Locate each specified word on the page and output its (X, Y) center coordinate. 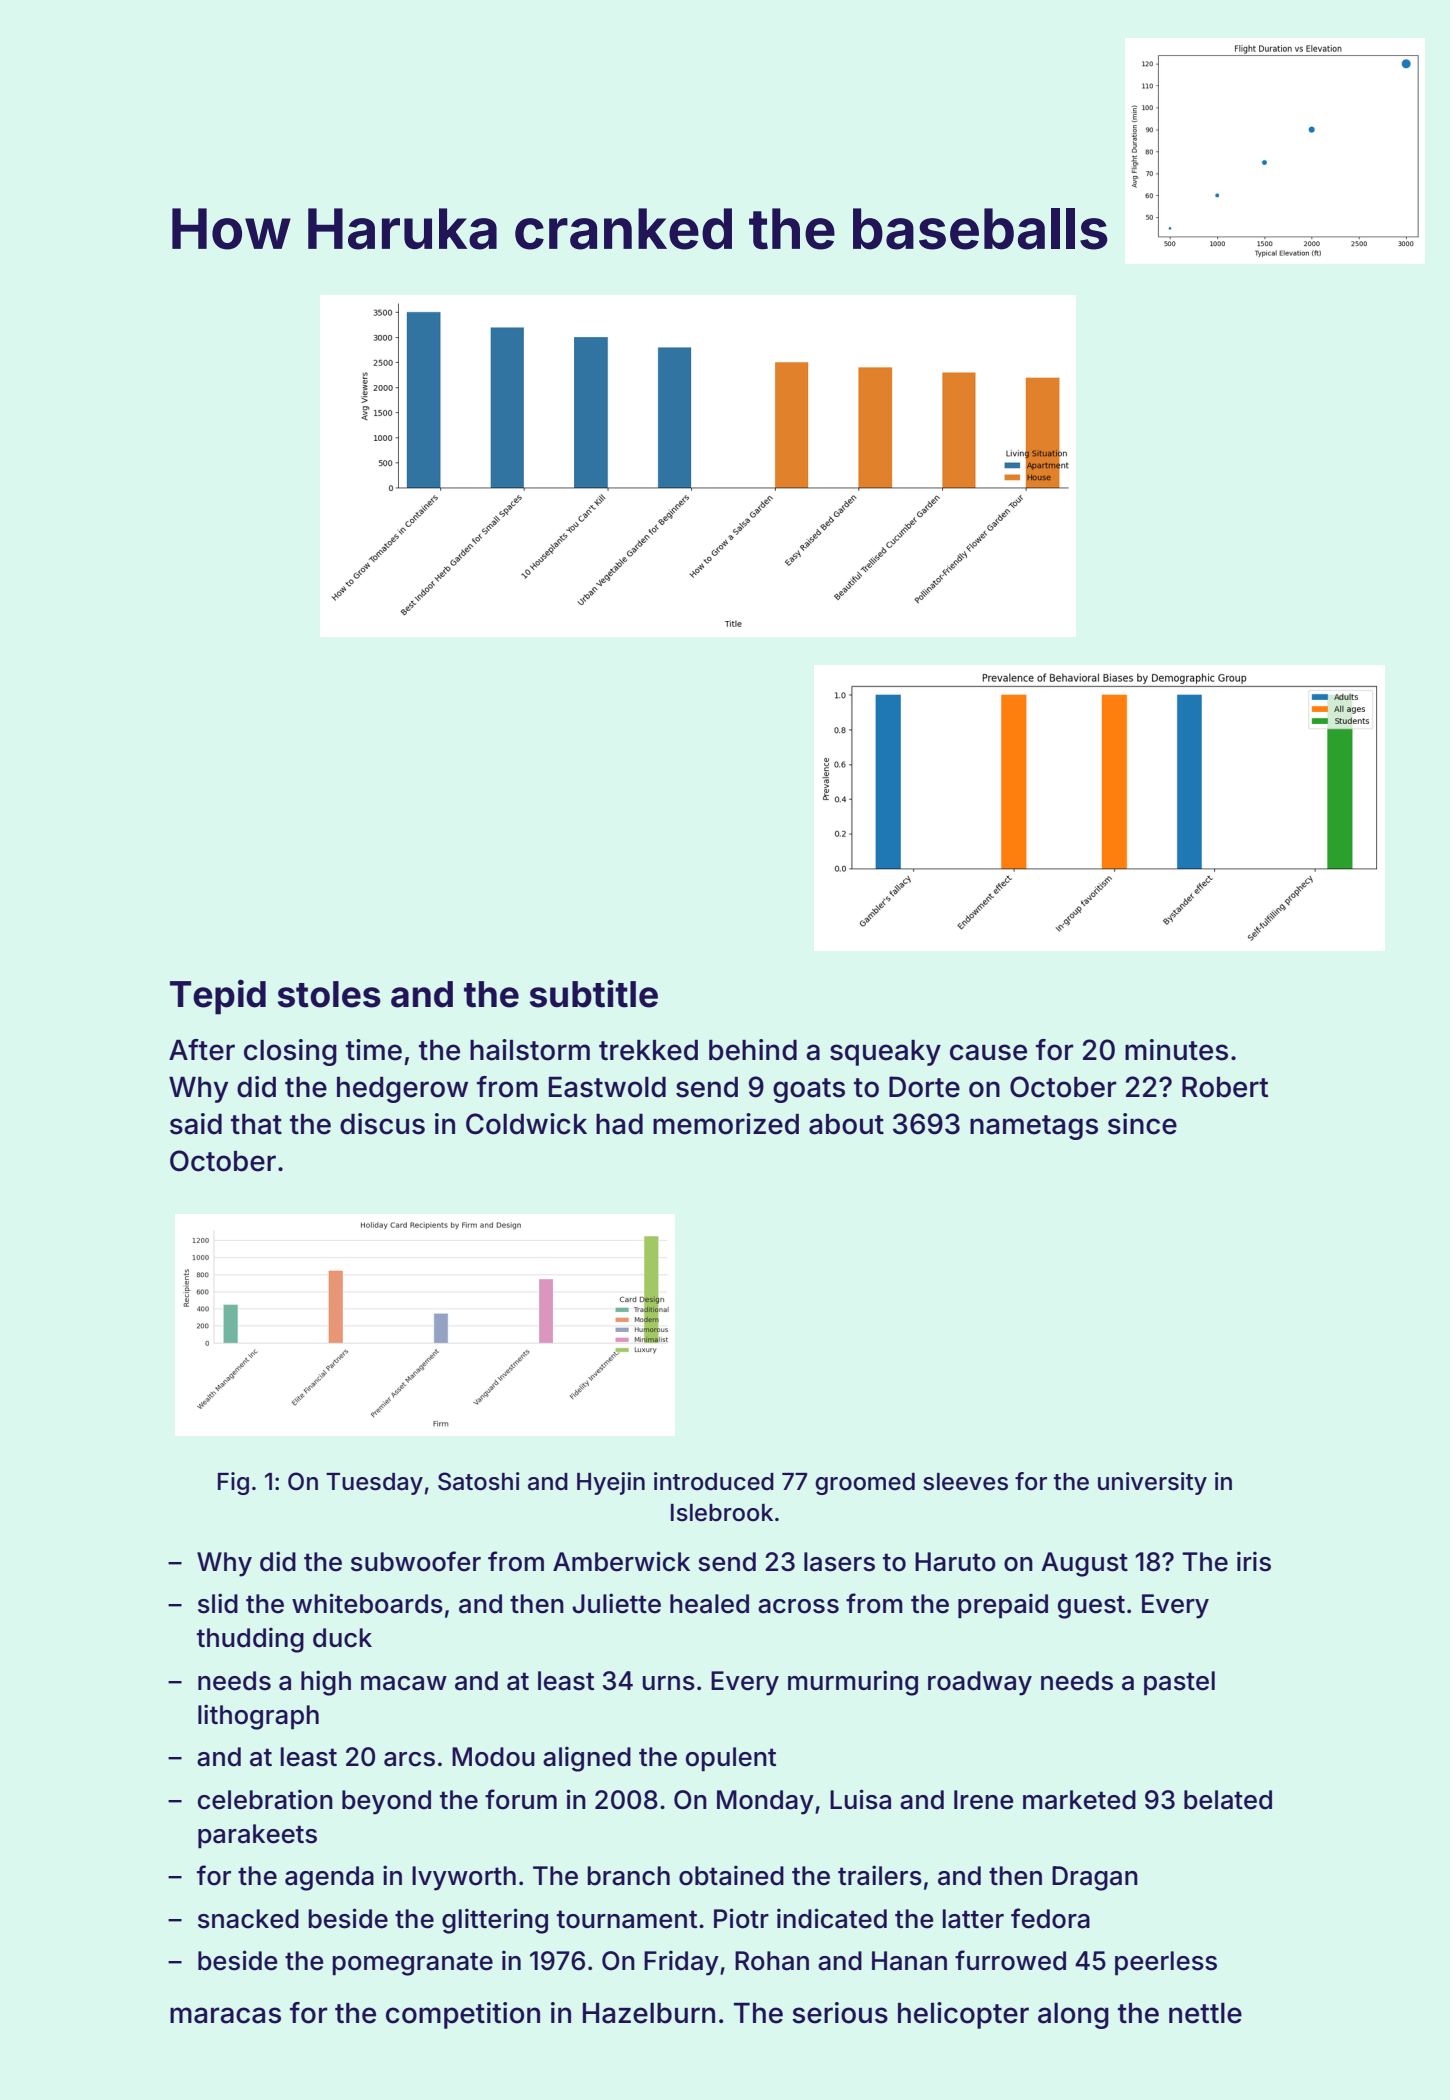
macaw (404, 1683)
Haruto (955, 1562)
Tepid (218, 997)
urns (668, 1683)
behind (753, 1050)
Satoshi (479, 1481)
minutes (1176, 1050)
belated (1228, 1800)
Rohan (772, 1961)
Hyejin (611, 1483)
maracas (225, 2015)
